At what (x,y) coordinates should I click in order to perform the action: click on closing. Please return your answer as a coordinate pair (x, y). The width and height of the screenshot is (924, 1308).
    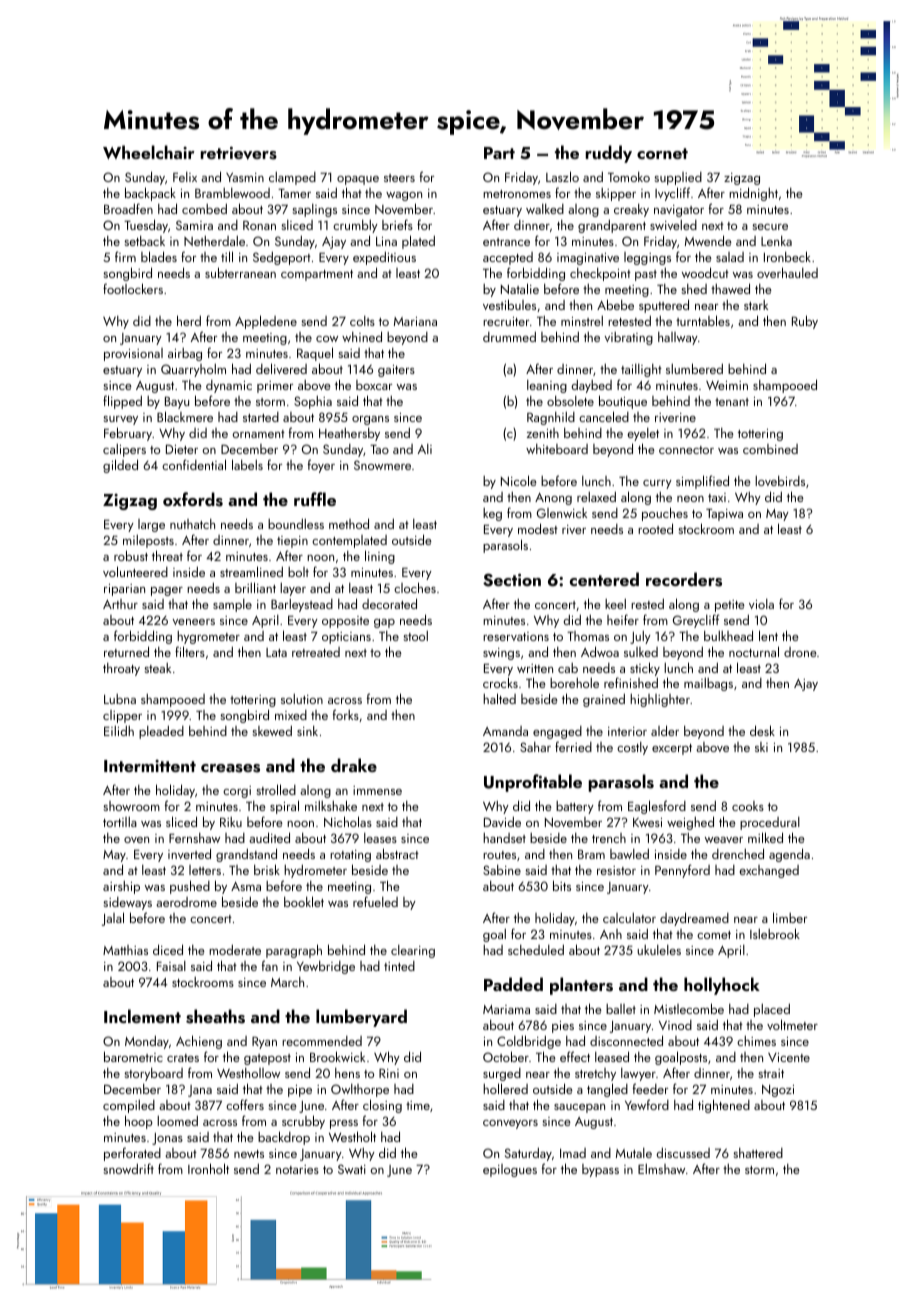
    Looking at the image, I should click on (382, 1106).
